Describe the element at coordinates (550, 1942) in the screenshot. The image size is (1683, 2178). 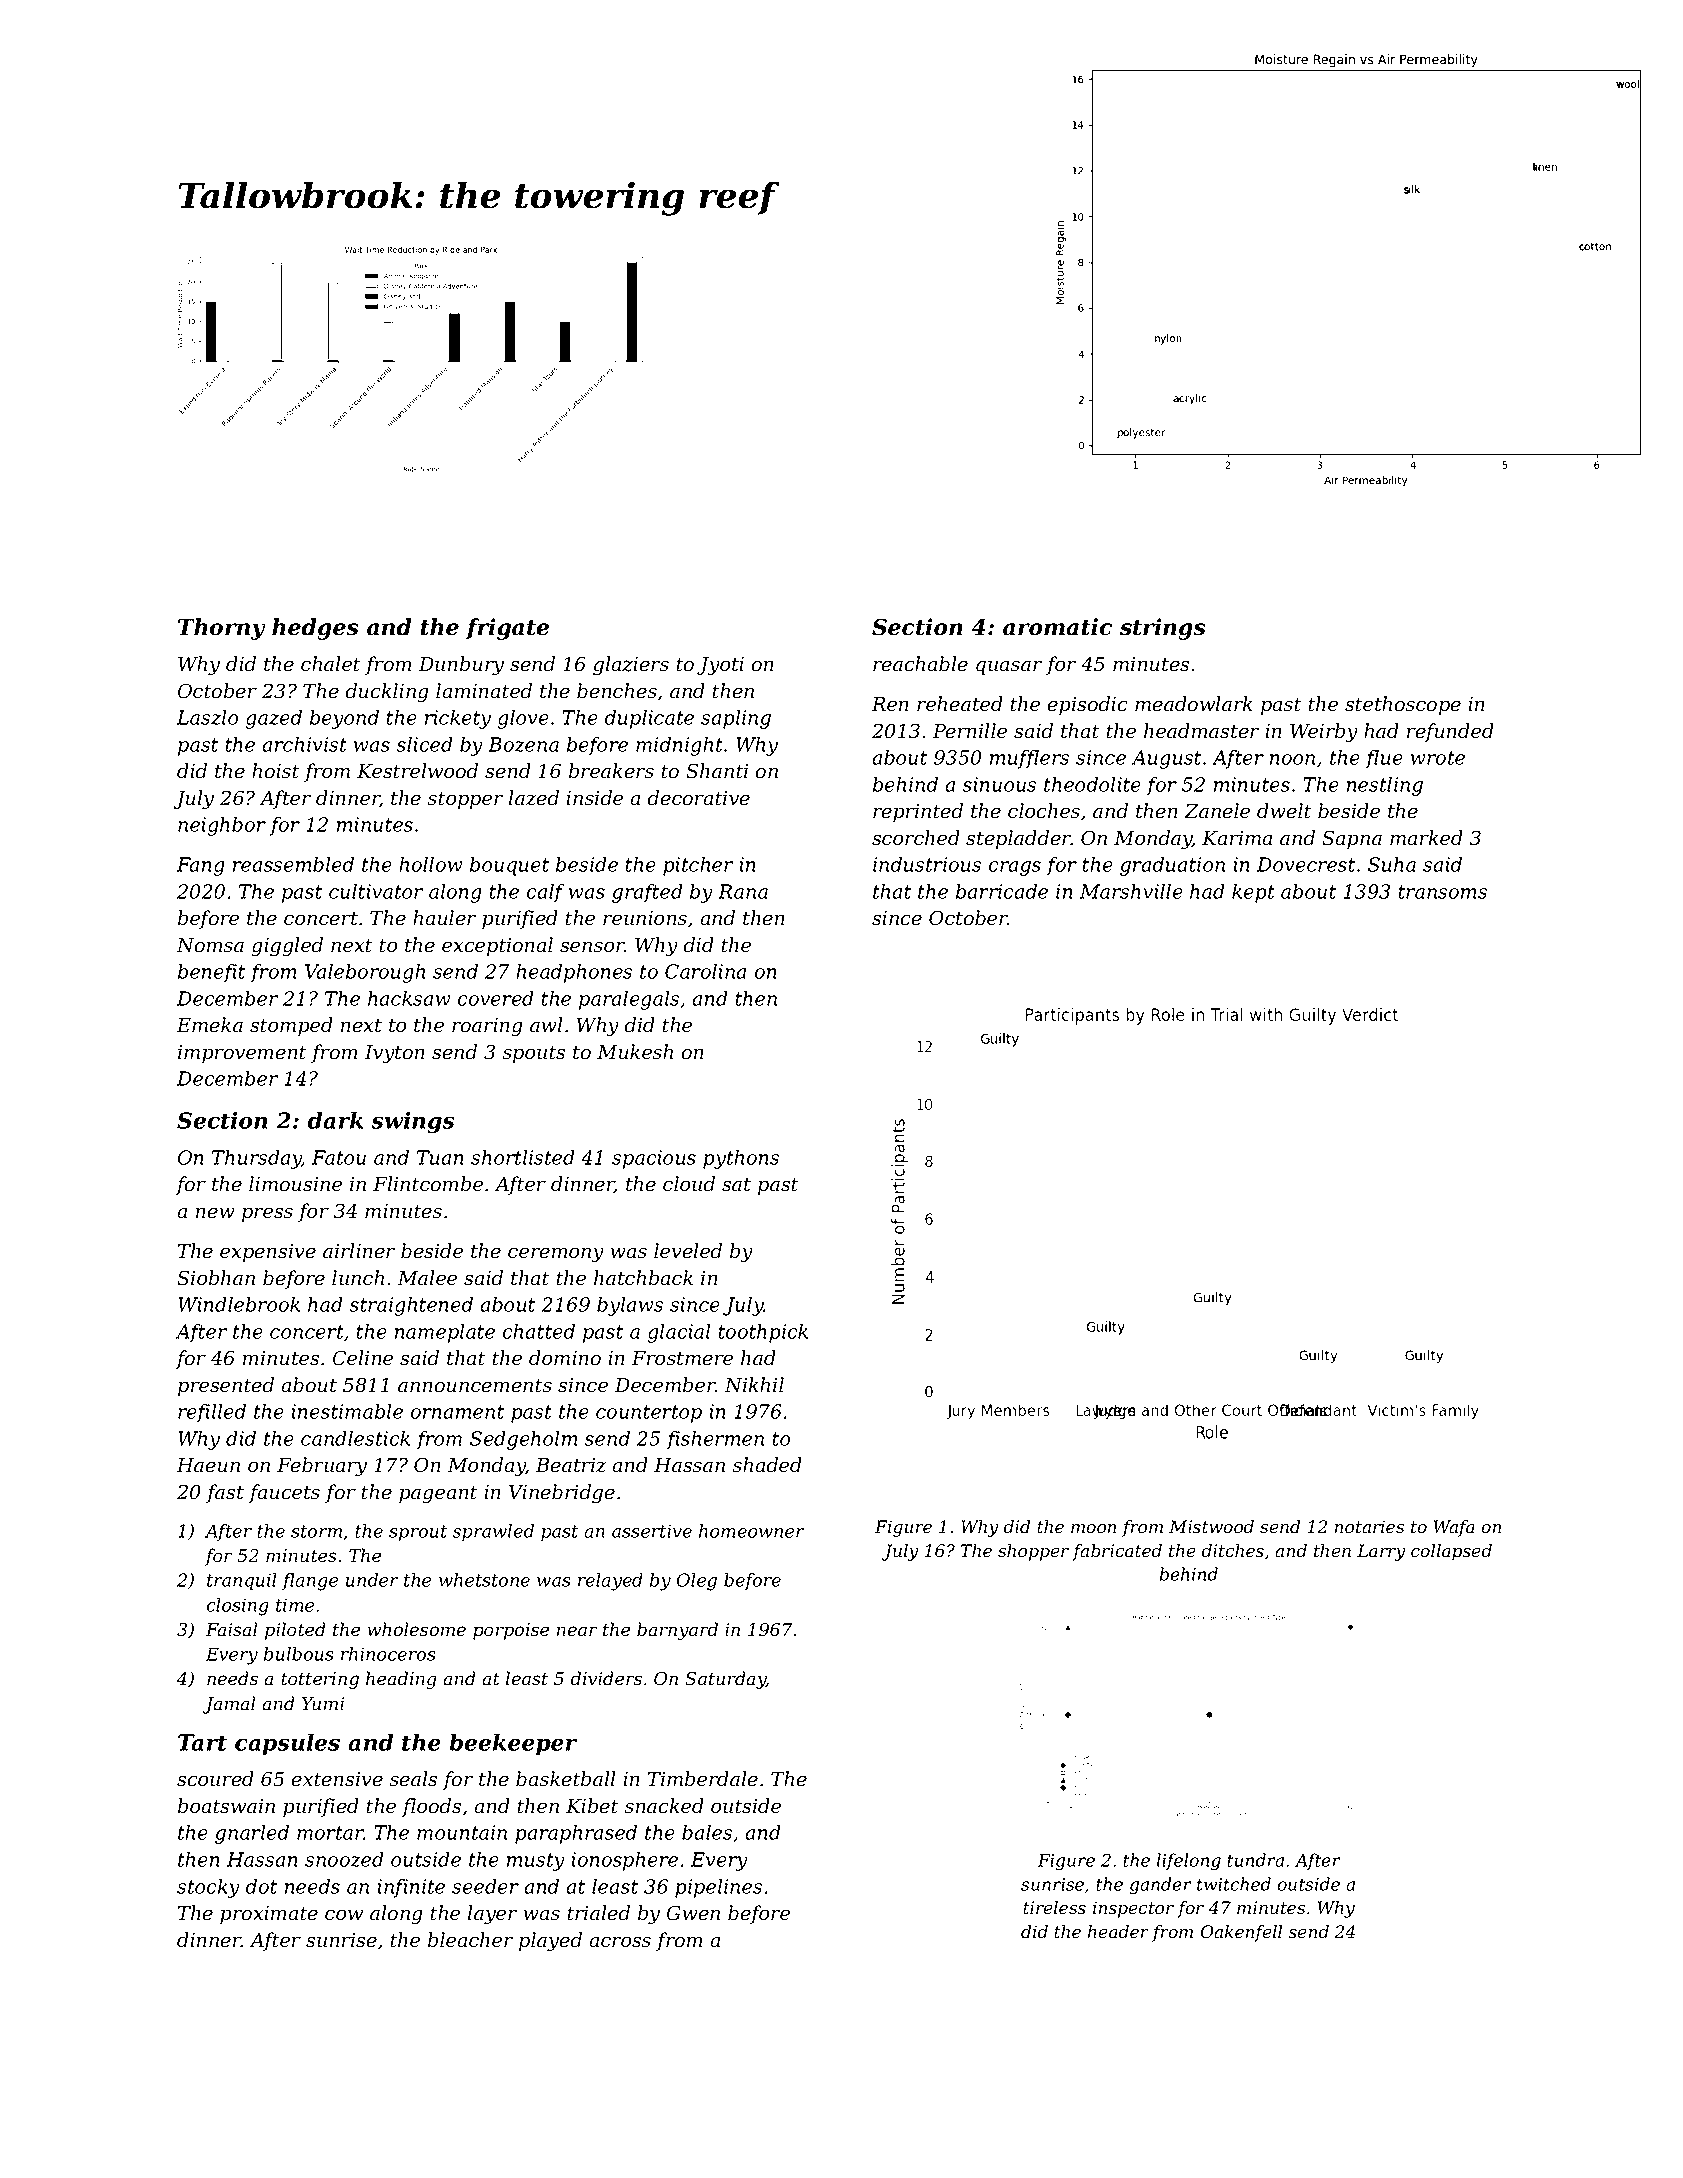
I see `played` at that location.
